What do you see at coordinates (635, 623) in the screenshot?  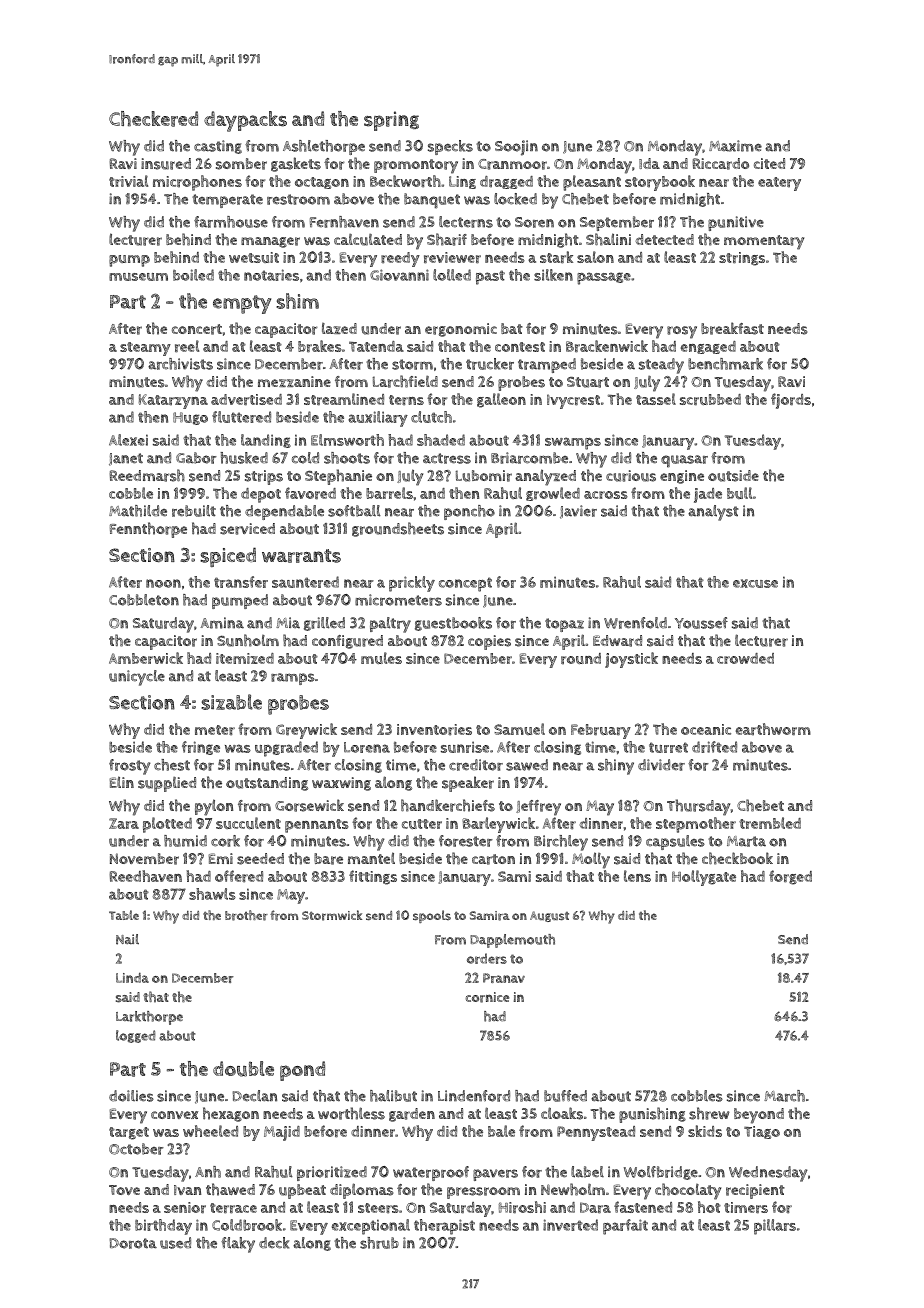 I see `Wrenfold` at bounding box center [635, 623].
